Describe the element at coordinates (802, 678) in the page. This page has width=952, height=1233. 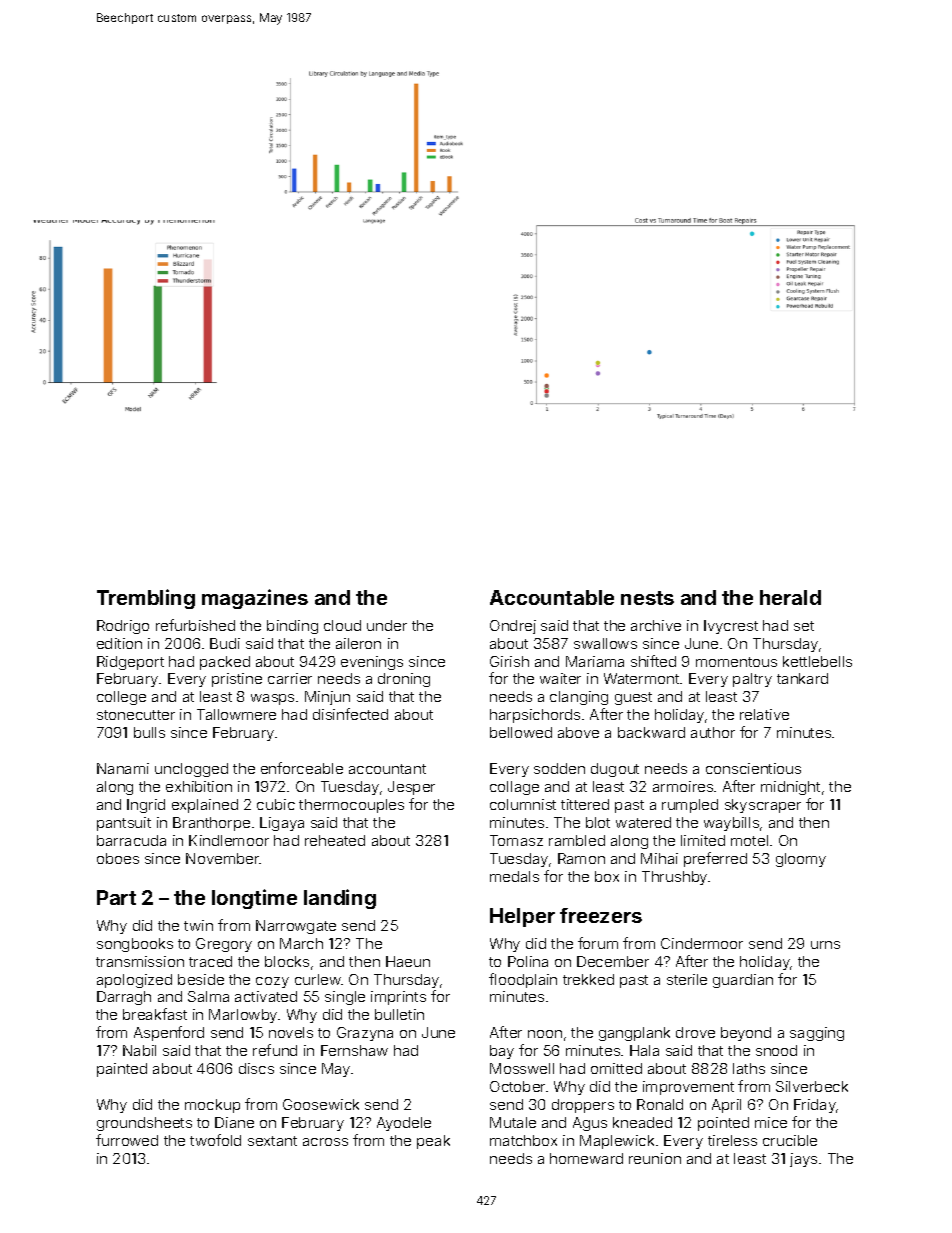
I see `tankard` at that location.
